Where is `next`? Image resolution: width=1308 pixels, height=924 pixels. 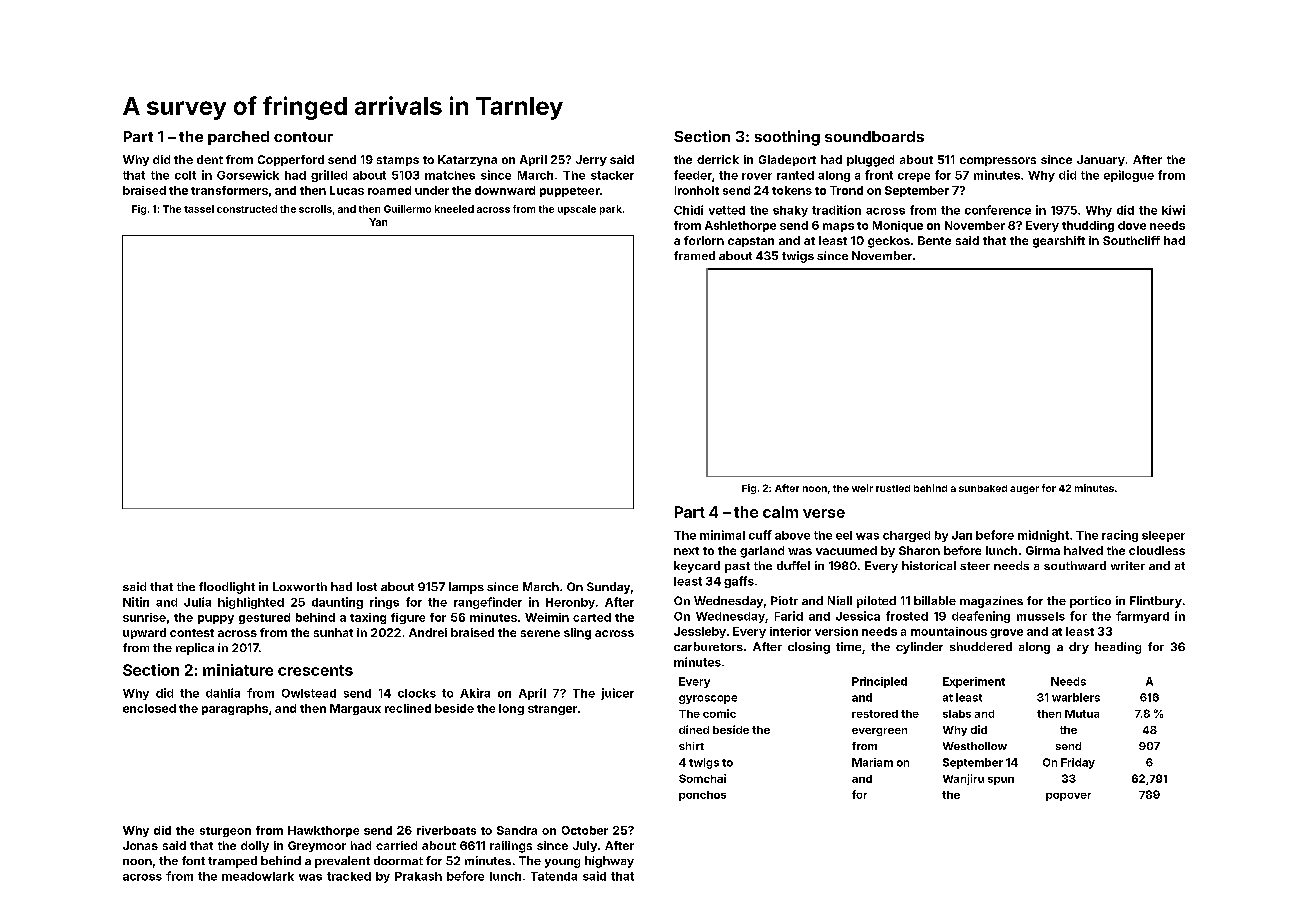
next is located at coordinates (686, 551).
